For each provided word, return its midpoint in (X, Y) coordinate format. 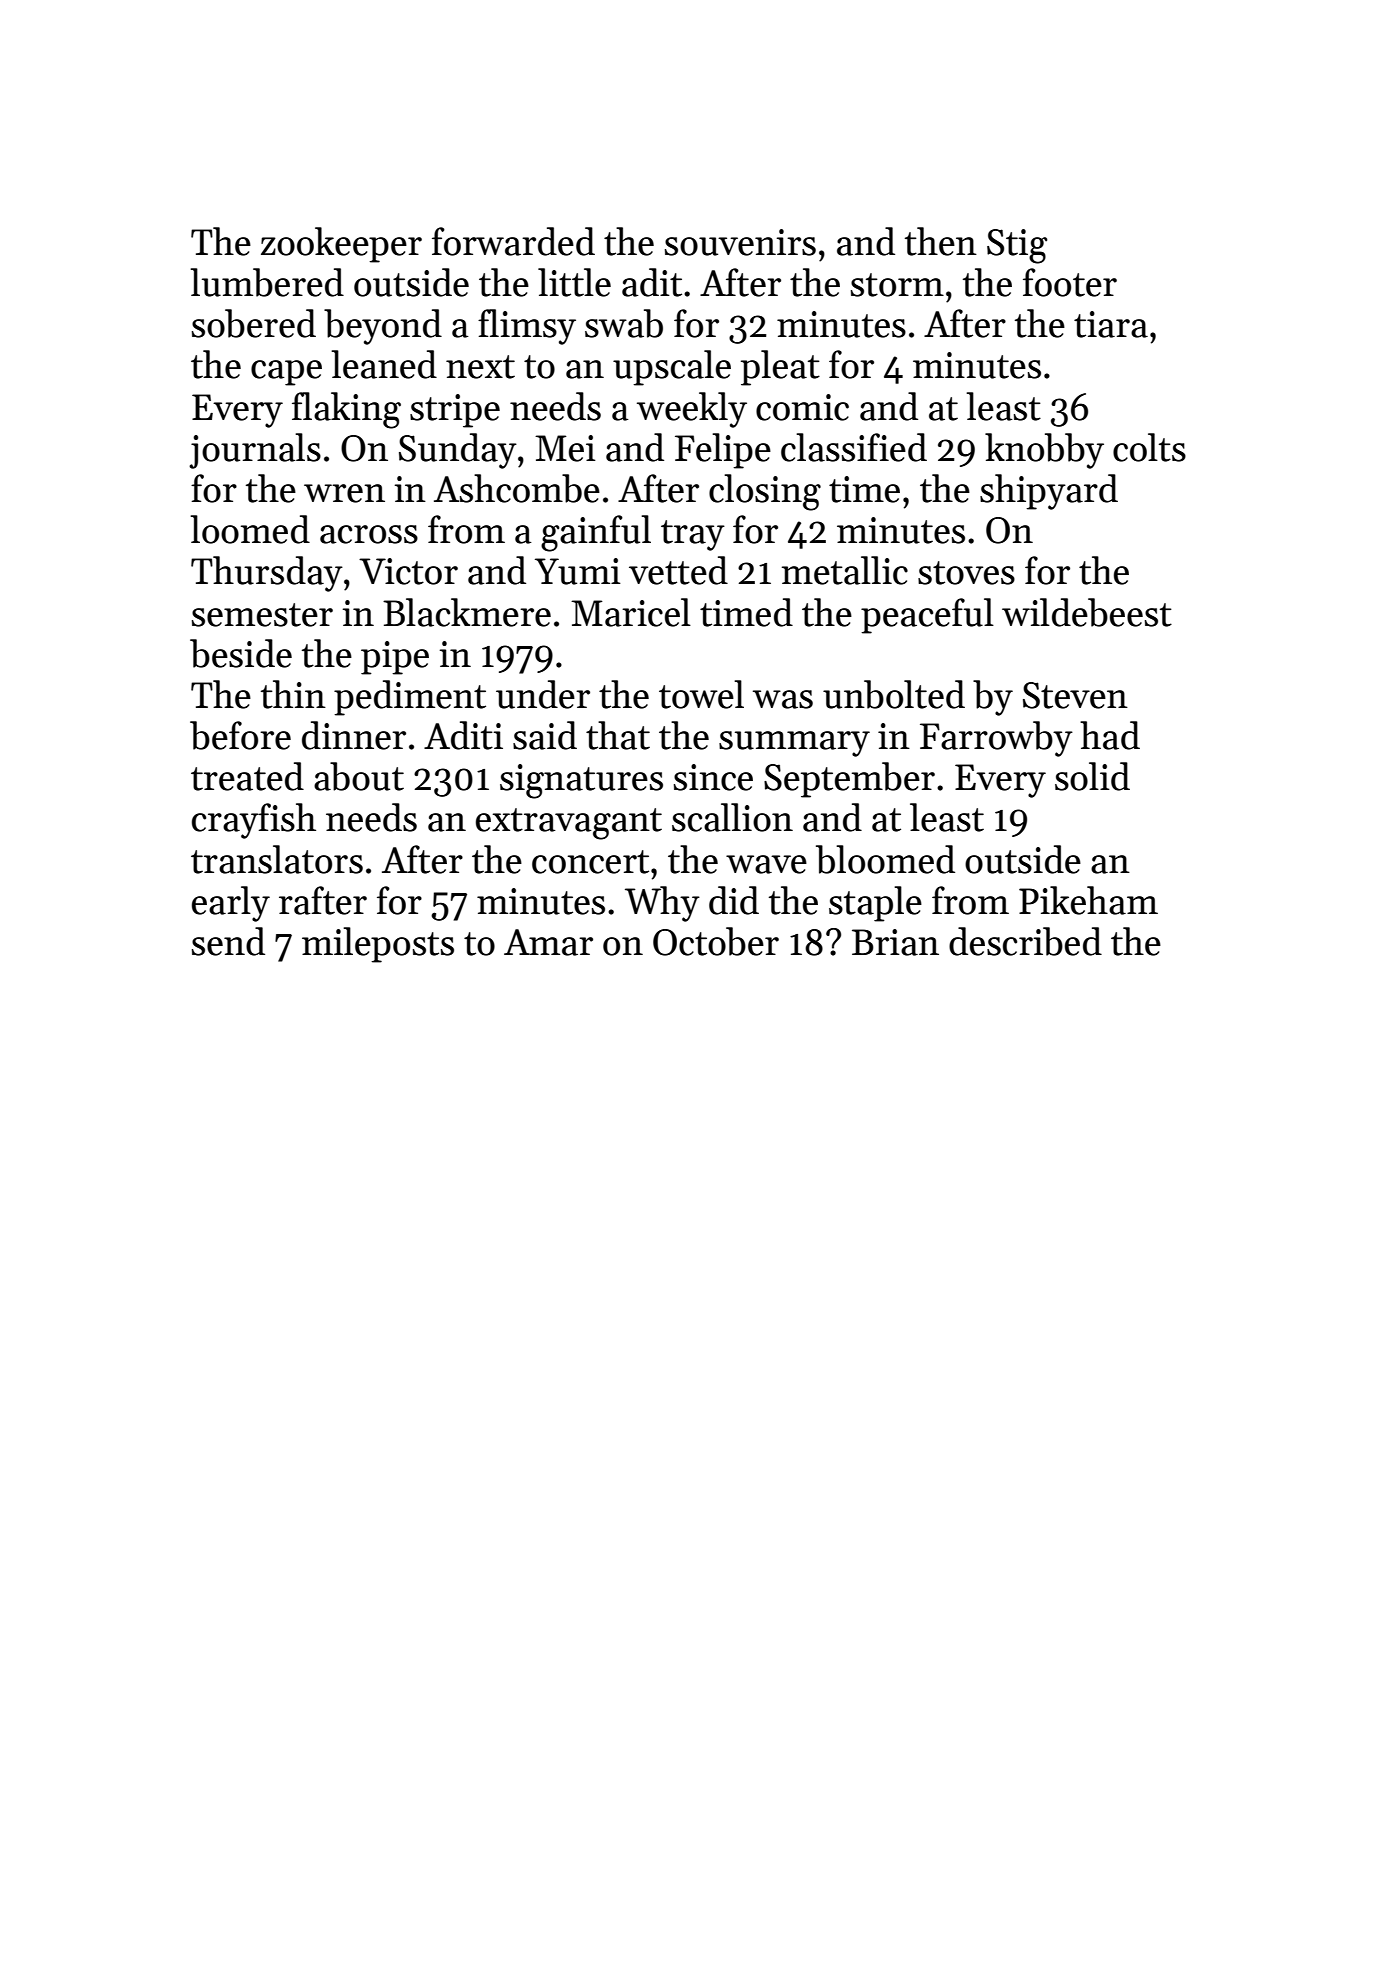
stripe (455, 411)
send (228, 941)
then (941, 241)
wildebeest (1087, 612)
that (618, 735)
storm (897, 285)
